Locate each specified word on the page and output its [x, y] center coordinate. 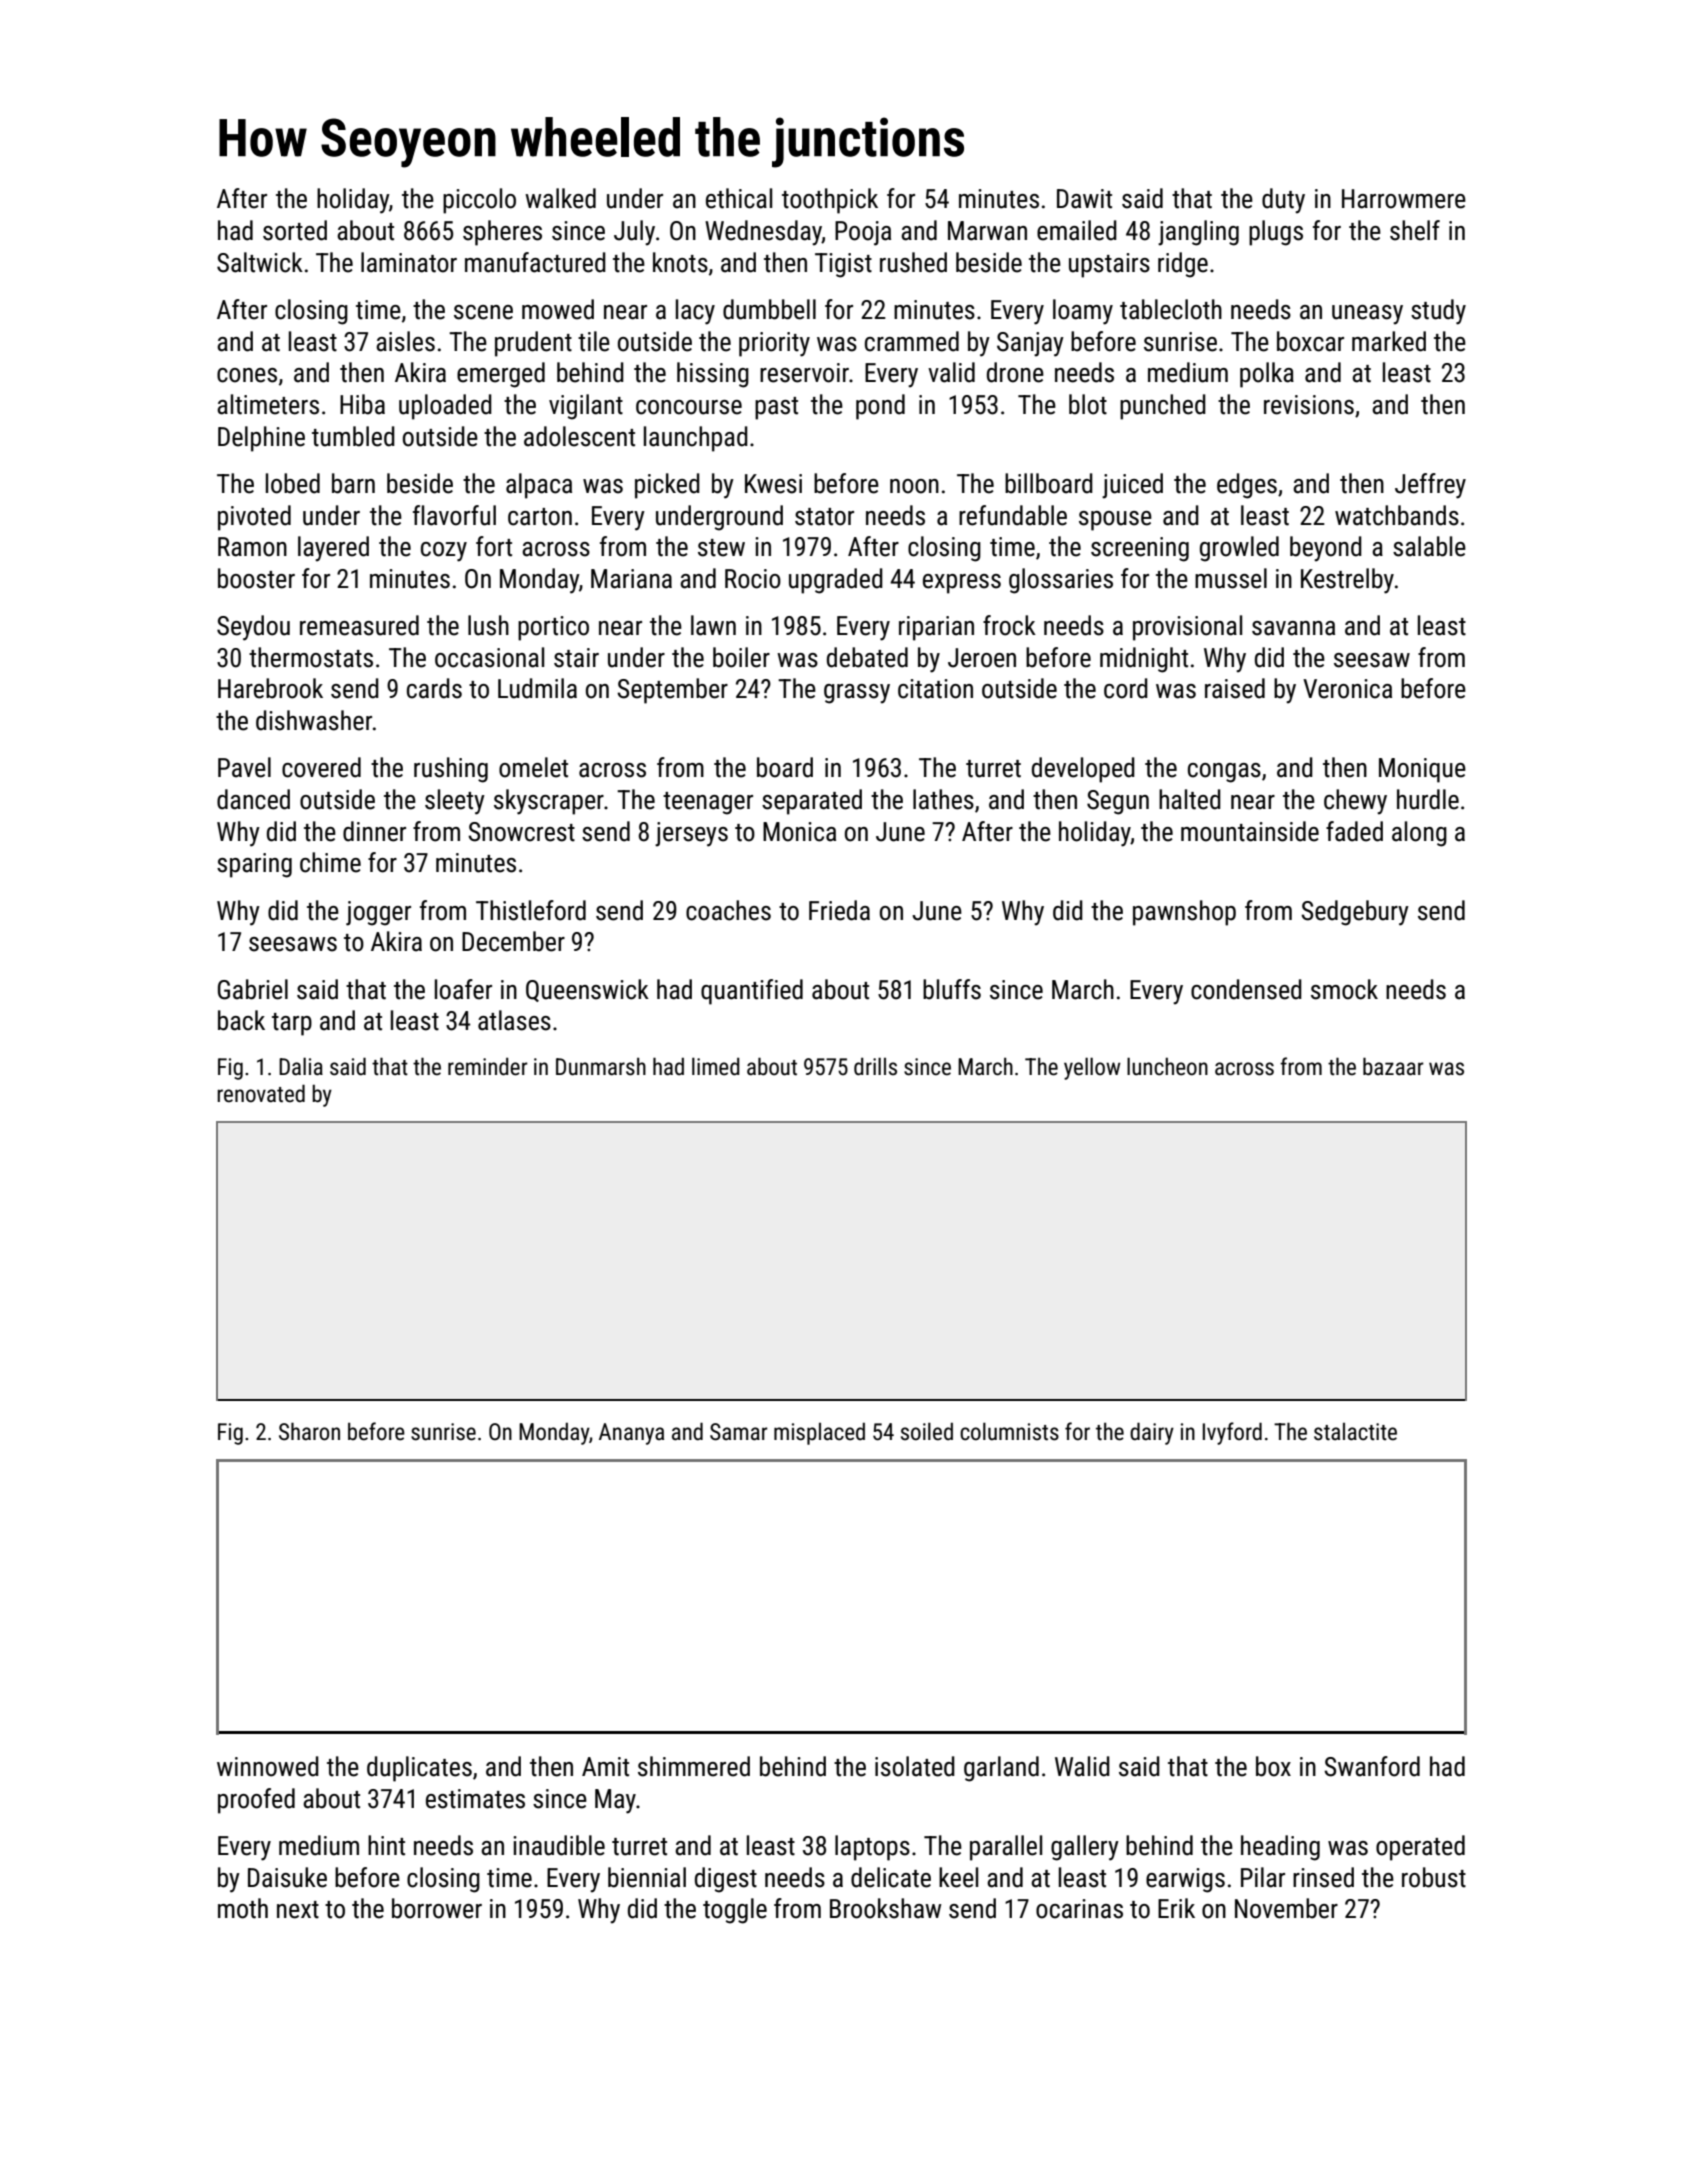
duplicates [419, 1769]
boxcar [1310, 341]
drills [875, 1066]
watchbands [1397, 515]
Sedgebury [1355, 913]
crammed [912, 341]
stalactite [1355, 1432]
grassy [857, 694]
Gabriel [253, 989]
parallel [1006, 1848]
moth [243, 1908]
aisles [405, 341]
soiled [927, 1431]
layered [333, 549]
